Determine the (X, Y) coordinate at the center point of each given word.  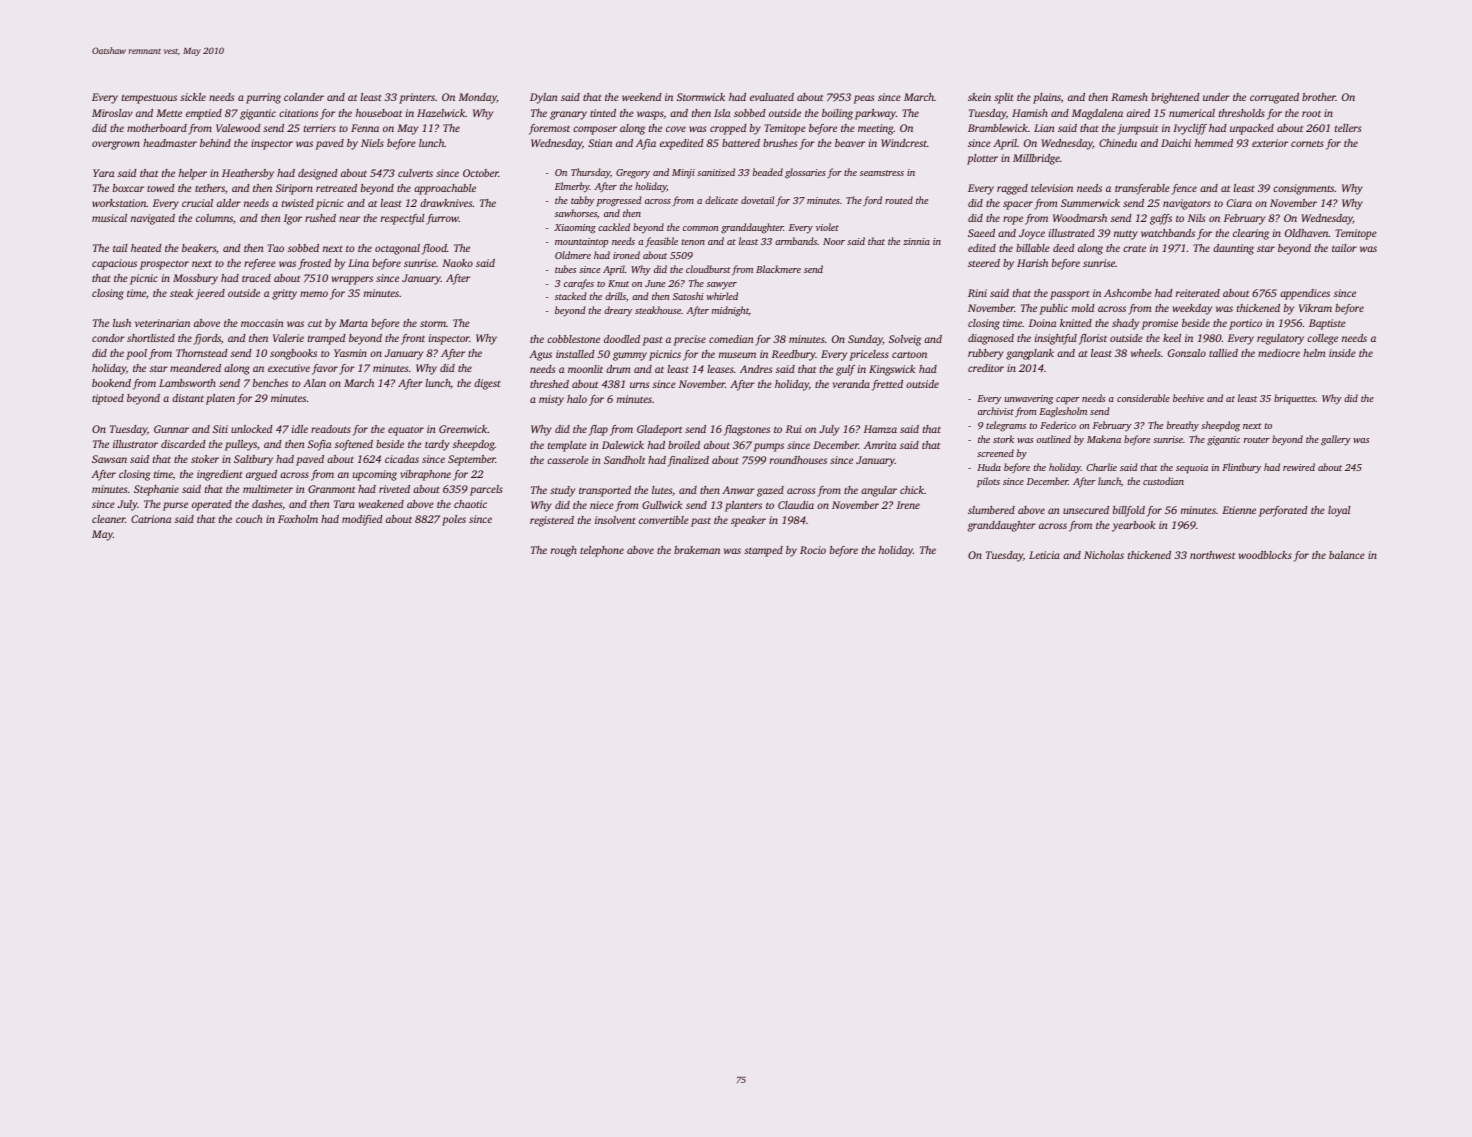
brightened (1175, 98)
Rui (794, 429)
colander (304, 97)
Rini (977, 293)
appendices (1305, 294)
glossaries (805, 173)
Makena (1104, 439)
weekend (642, 97)
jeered (210, 294)
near (349, 219)
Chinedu (1118, 143)
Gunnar (171, 429)
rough (564, 551)
